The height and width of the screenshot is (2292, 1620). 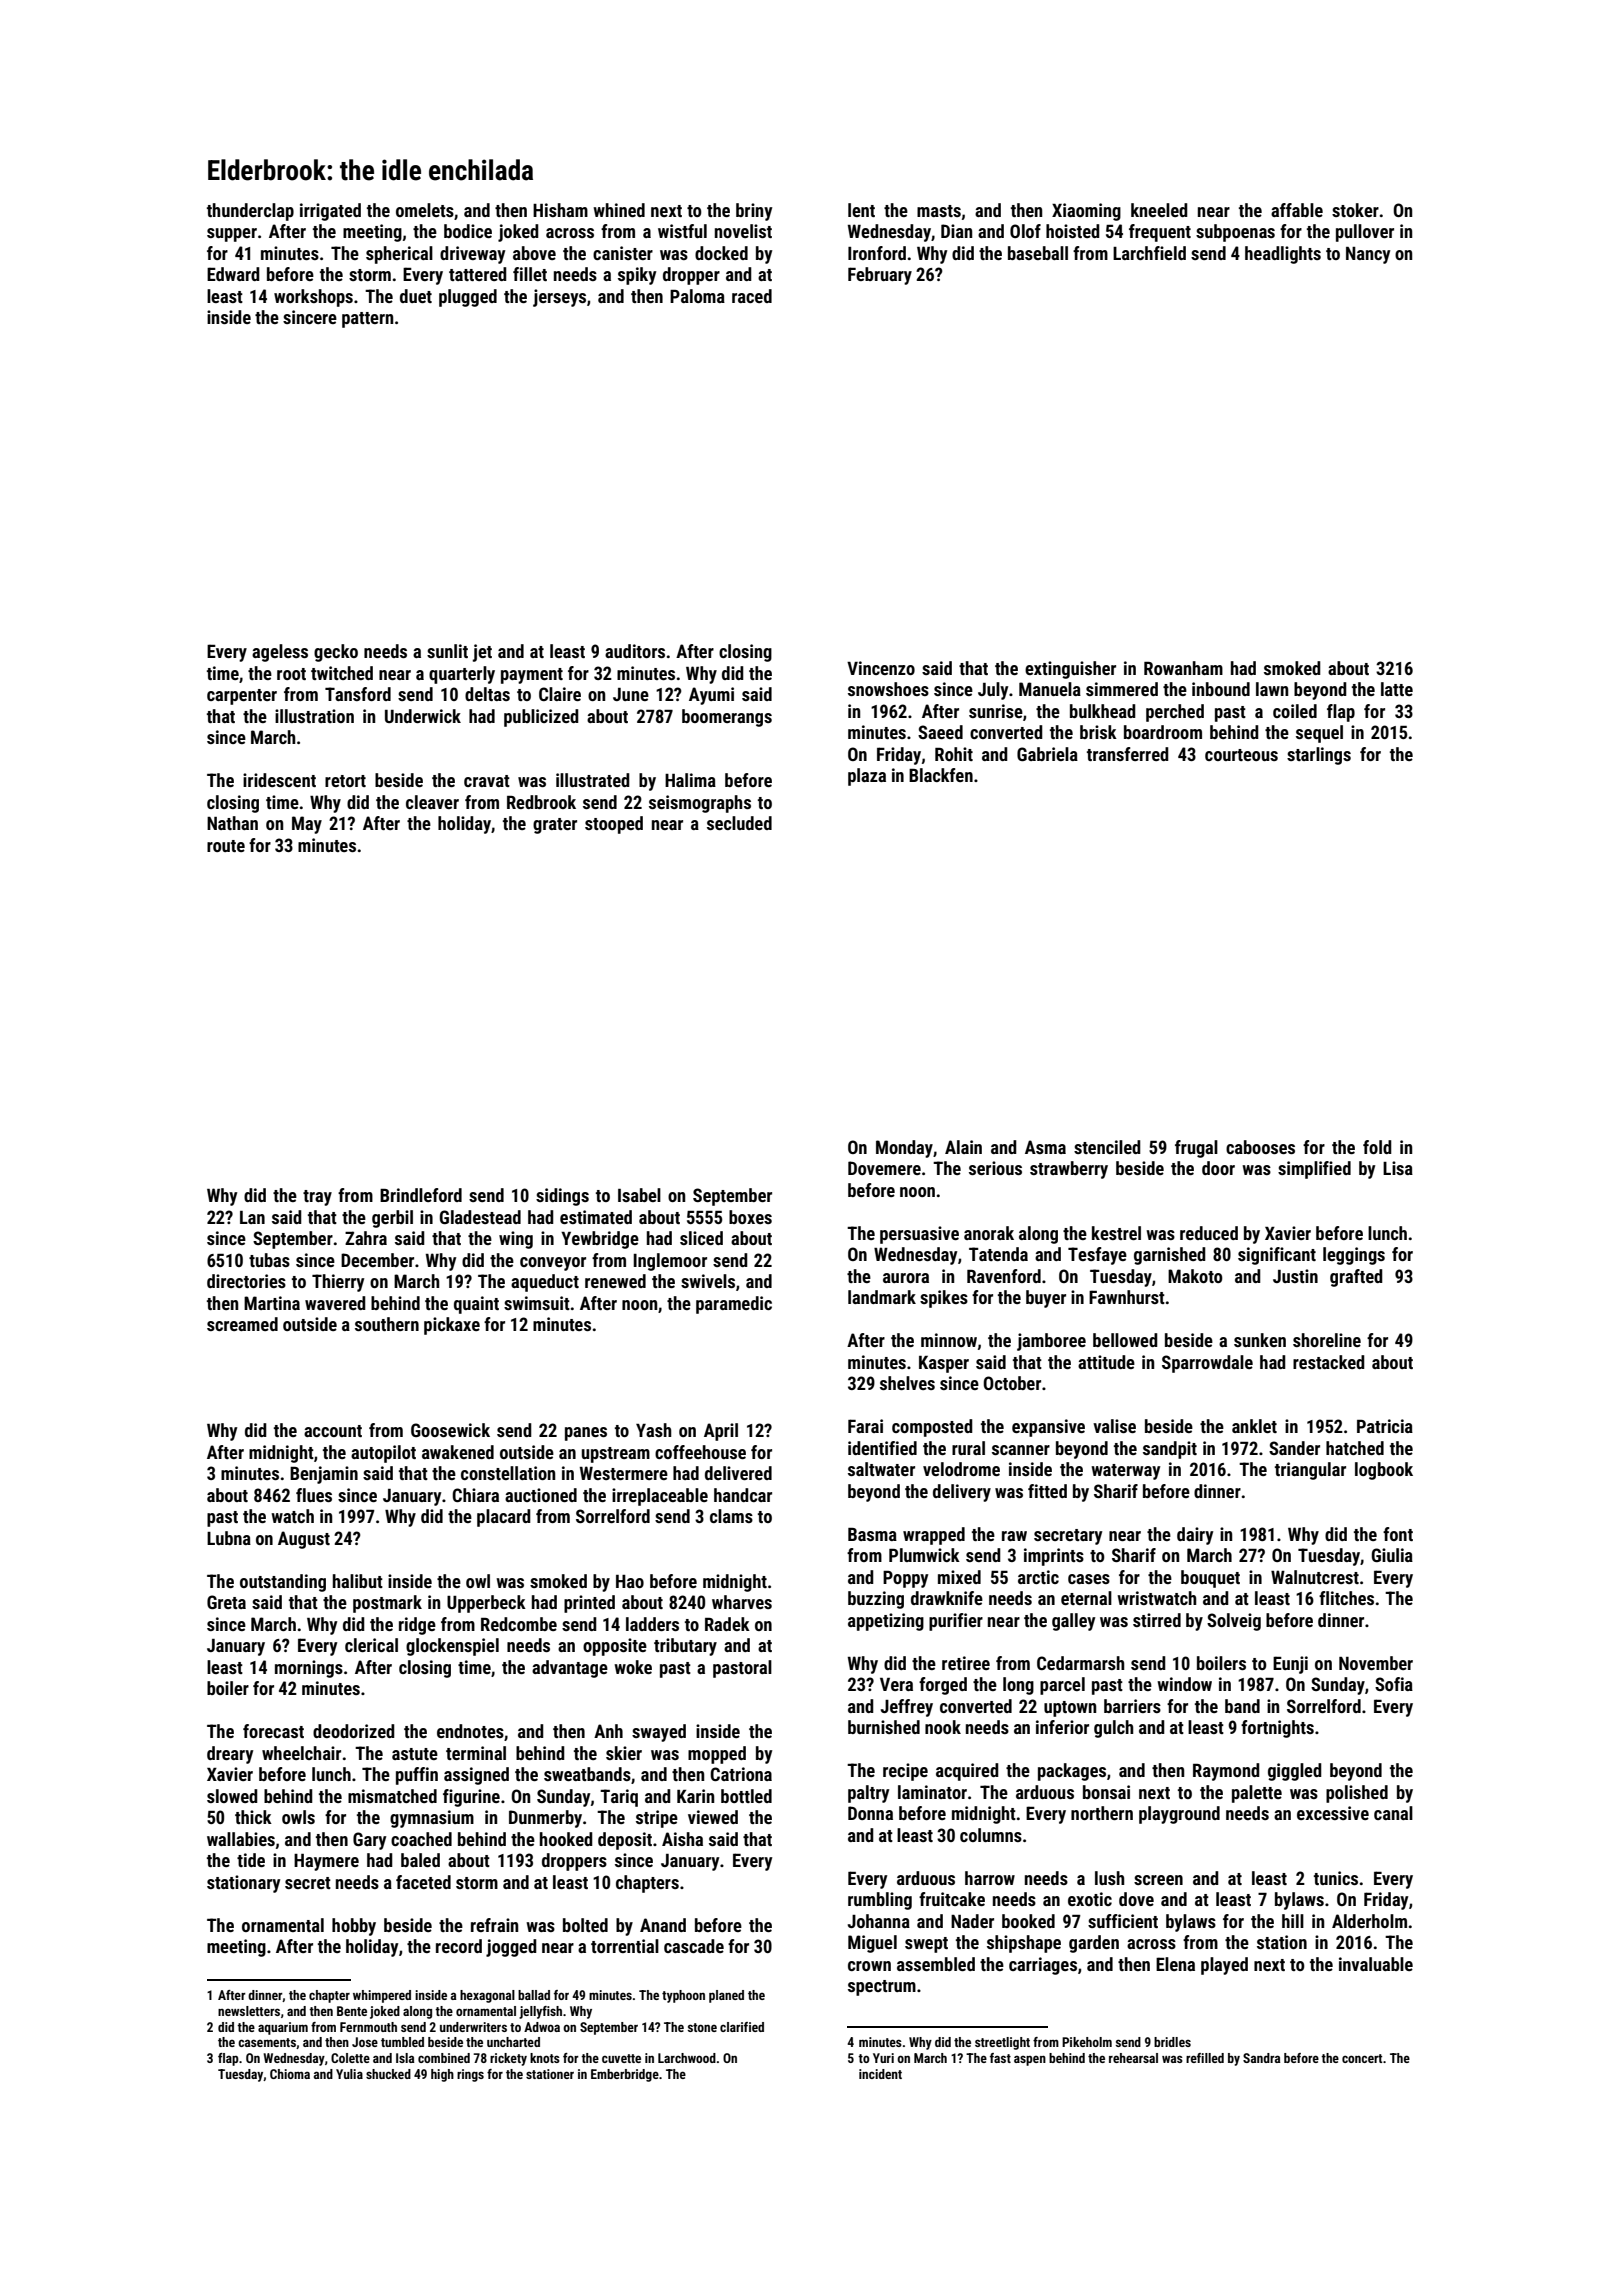 I want to click on incident, so click(x=880, y=2074).
